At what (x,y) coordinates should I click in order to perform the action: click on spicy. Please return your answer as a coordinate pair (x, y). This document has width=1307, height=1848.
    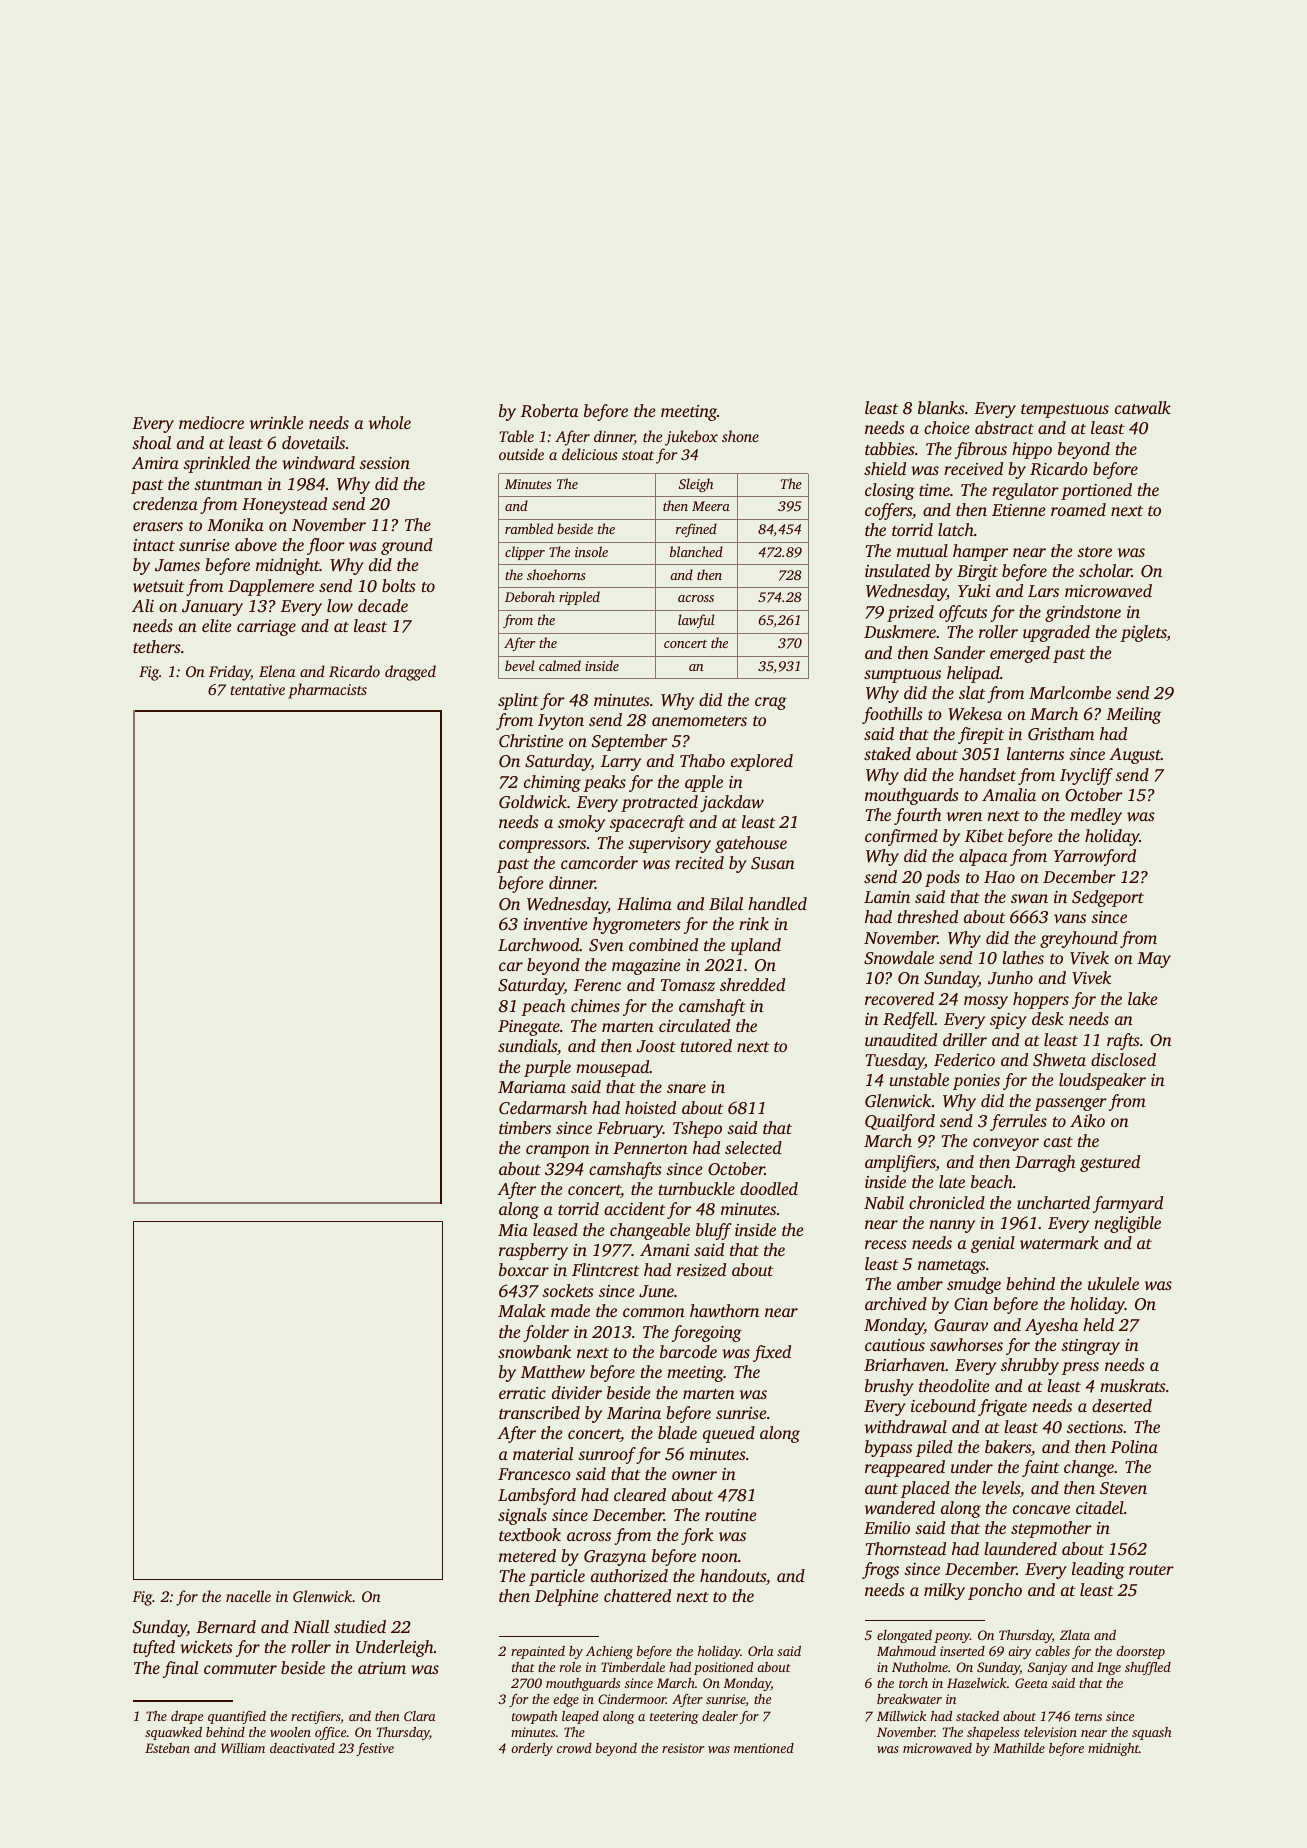
    Looking at the image, I should click on (1008, 1021).
